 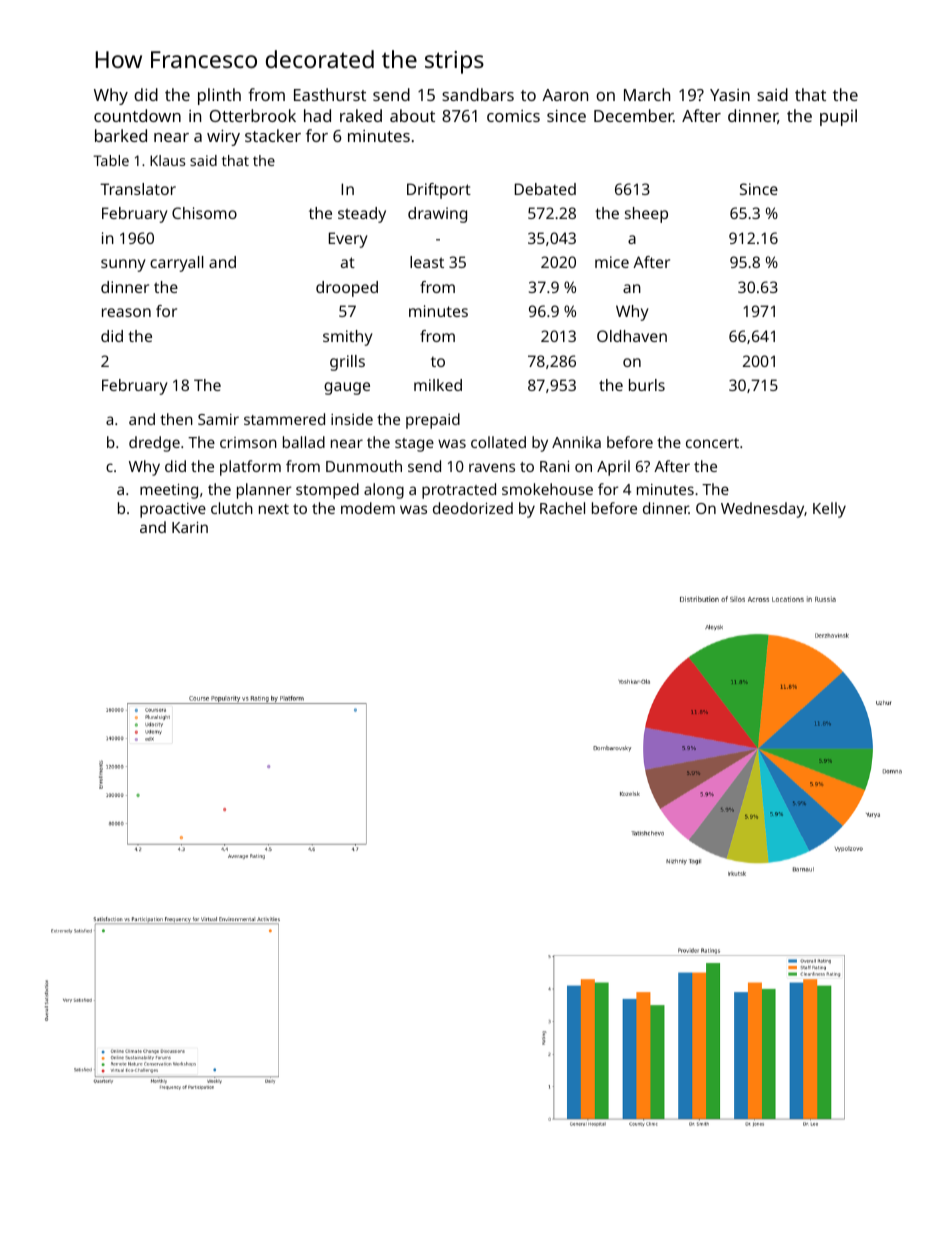 What do you see at coordinates (565, 95) in the screenshot?
I see `Aaron` at bounding box center [565, 95].
